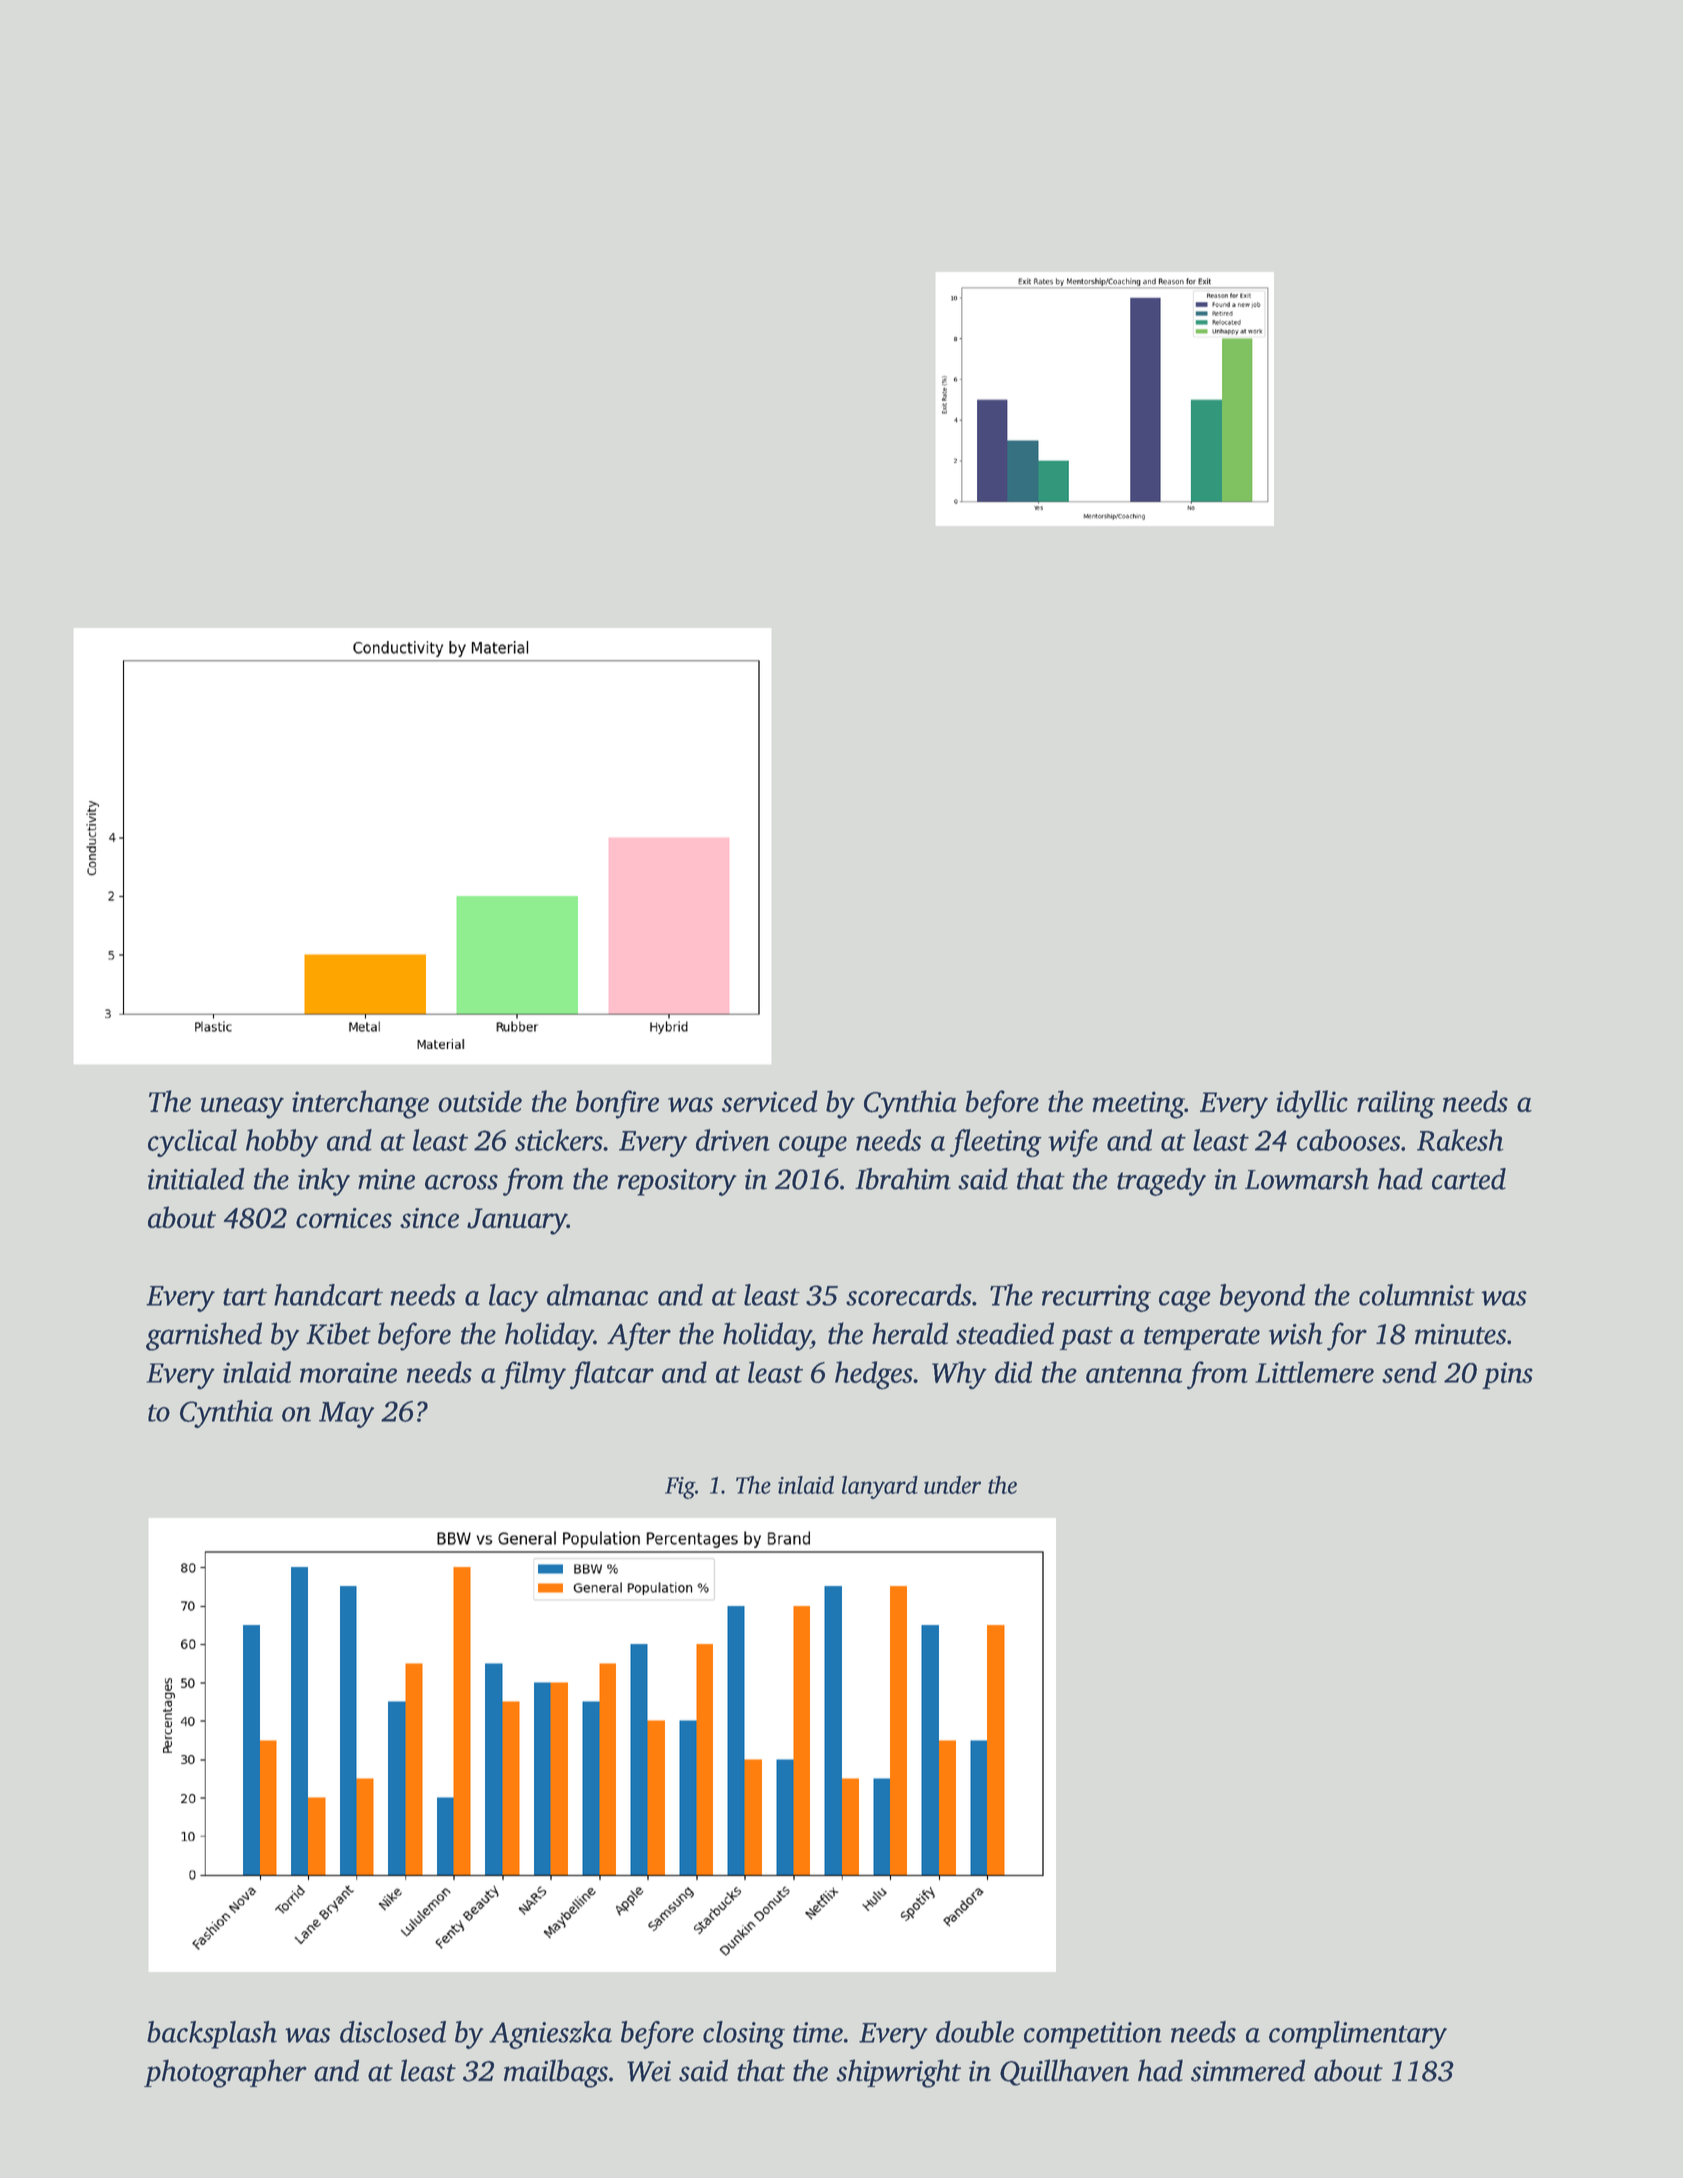 Image resolution: width=1683 pixels, height=2178 pixels. Describe the element at coordinates (1093, 2035) in the screenshot. I see `competition` at that location.
